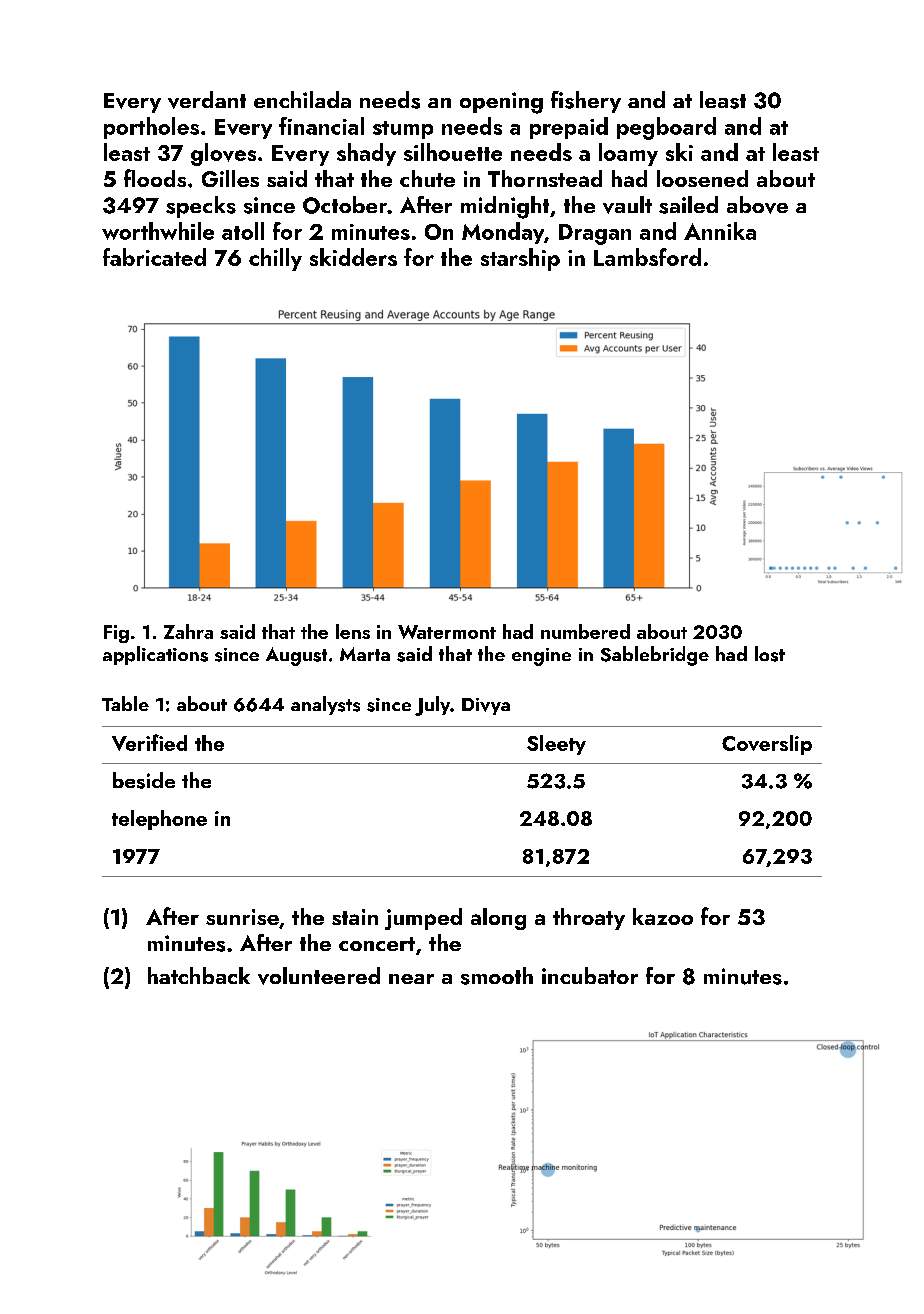 Image resolution: width=924 pixels, height=1314 pixels. What do you see at coordinates (154, 257) in the screenshot?
I see `fabricated` at bounding box center [154, 257].
